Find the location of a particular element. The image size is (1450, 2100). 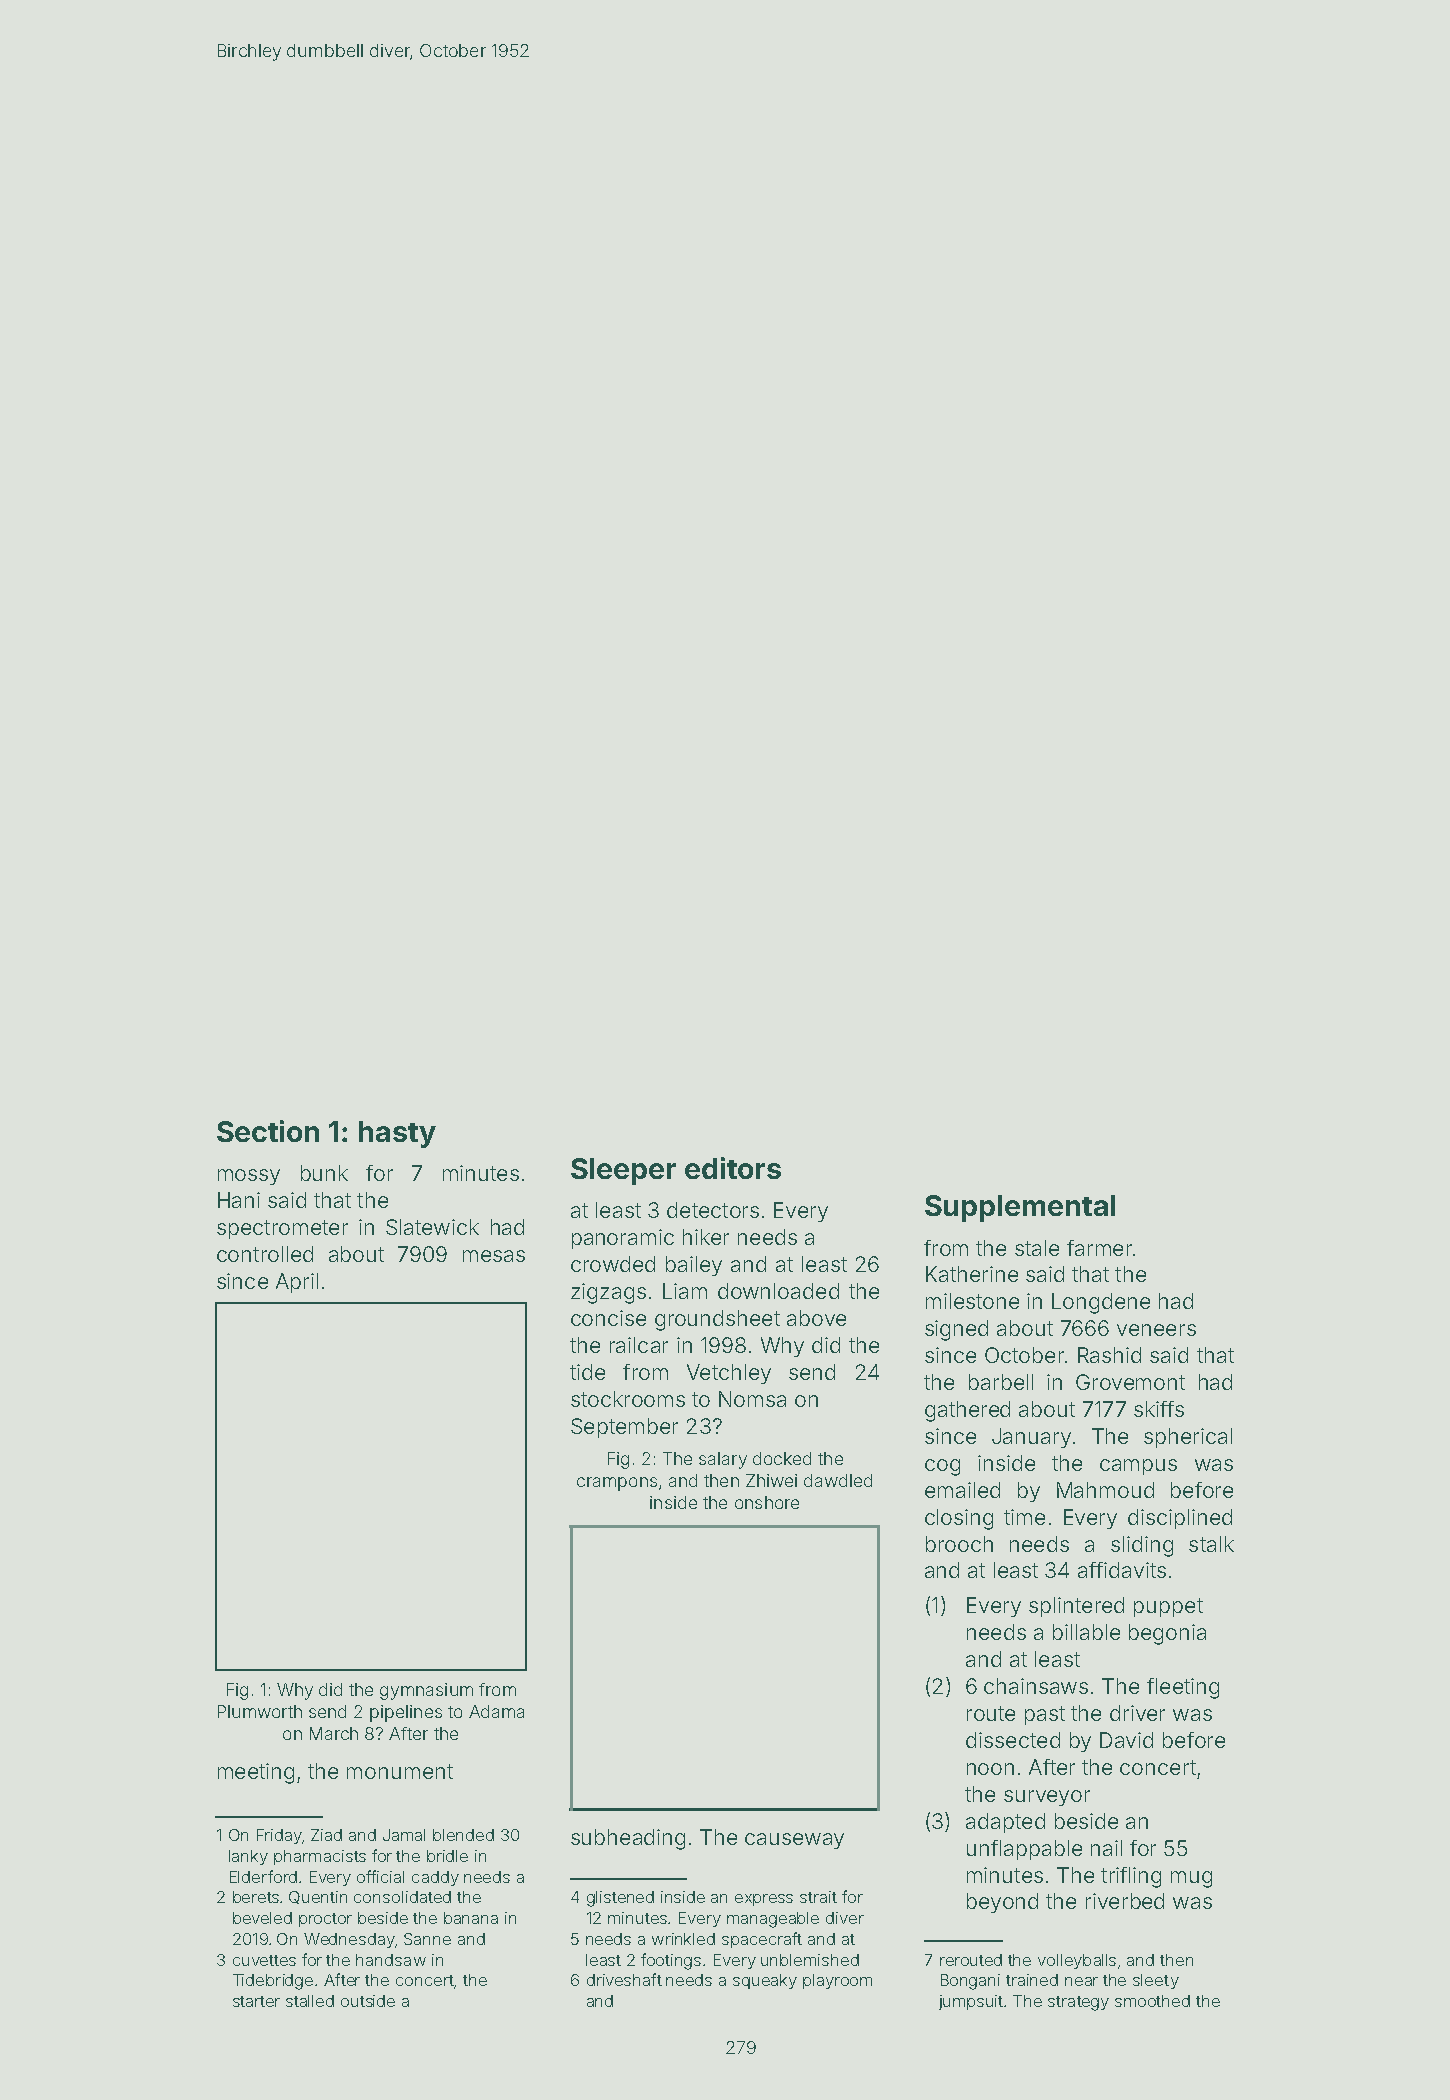

Katherine is located at coordinates (972, 1274).
